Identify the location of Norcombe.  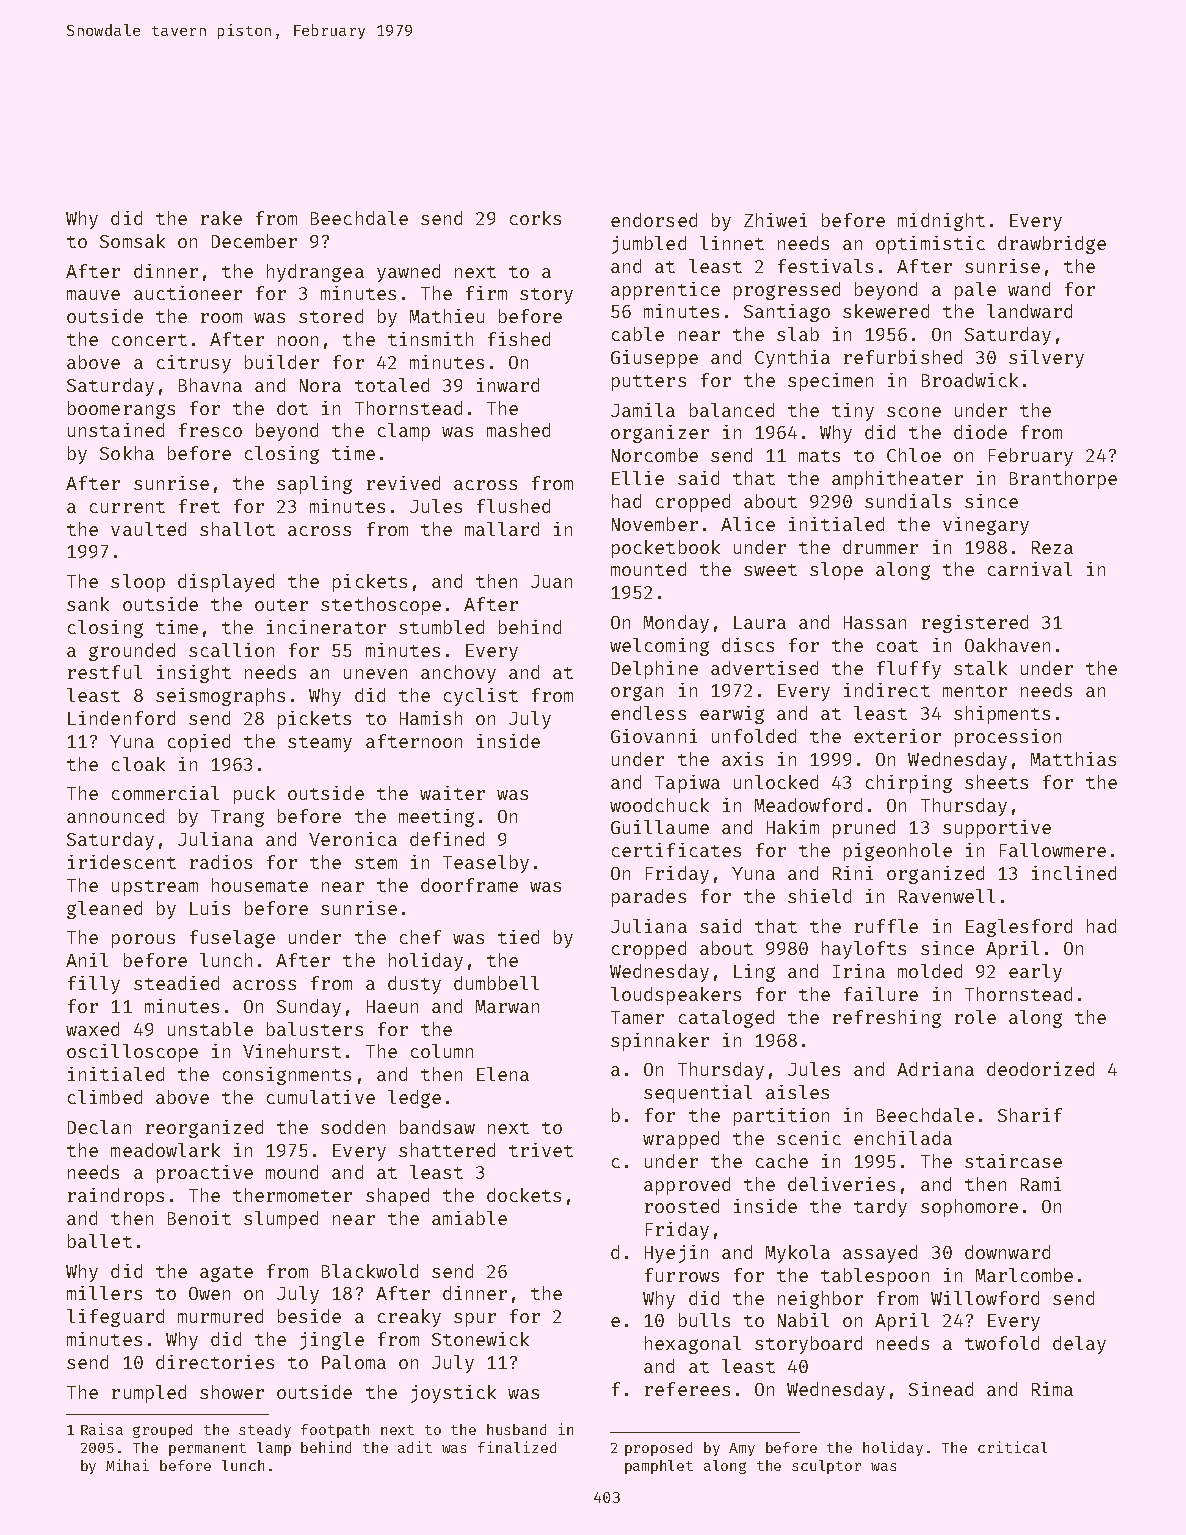
(655, 455).
